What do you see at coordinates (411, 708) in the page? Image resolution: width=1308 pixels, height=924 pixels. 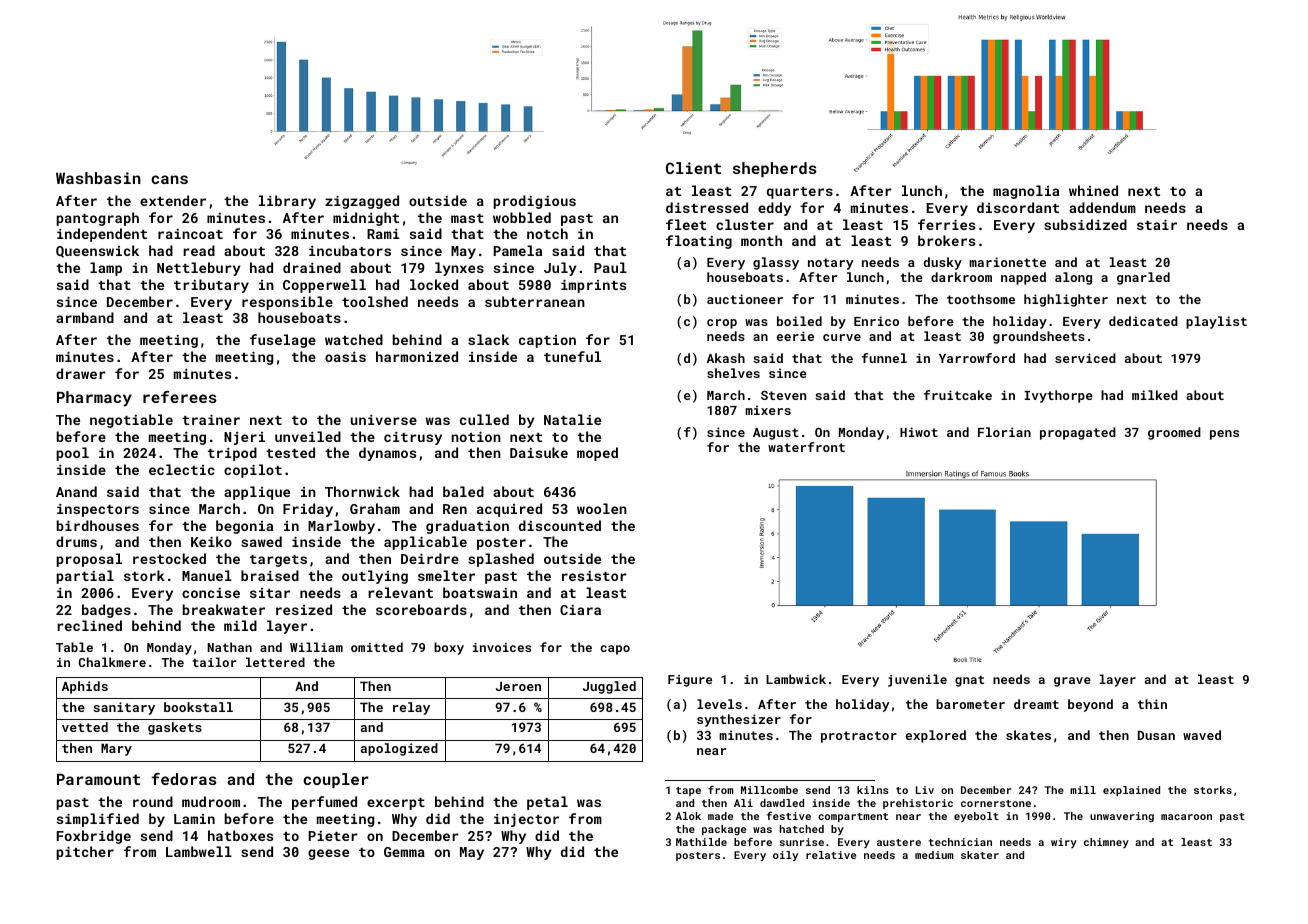 I see `relay` at bounding box center [411, 708].
